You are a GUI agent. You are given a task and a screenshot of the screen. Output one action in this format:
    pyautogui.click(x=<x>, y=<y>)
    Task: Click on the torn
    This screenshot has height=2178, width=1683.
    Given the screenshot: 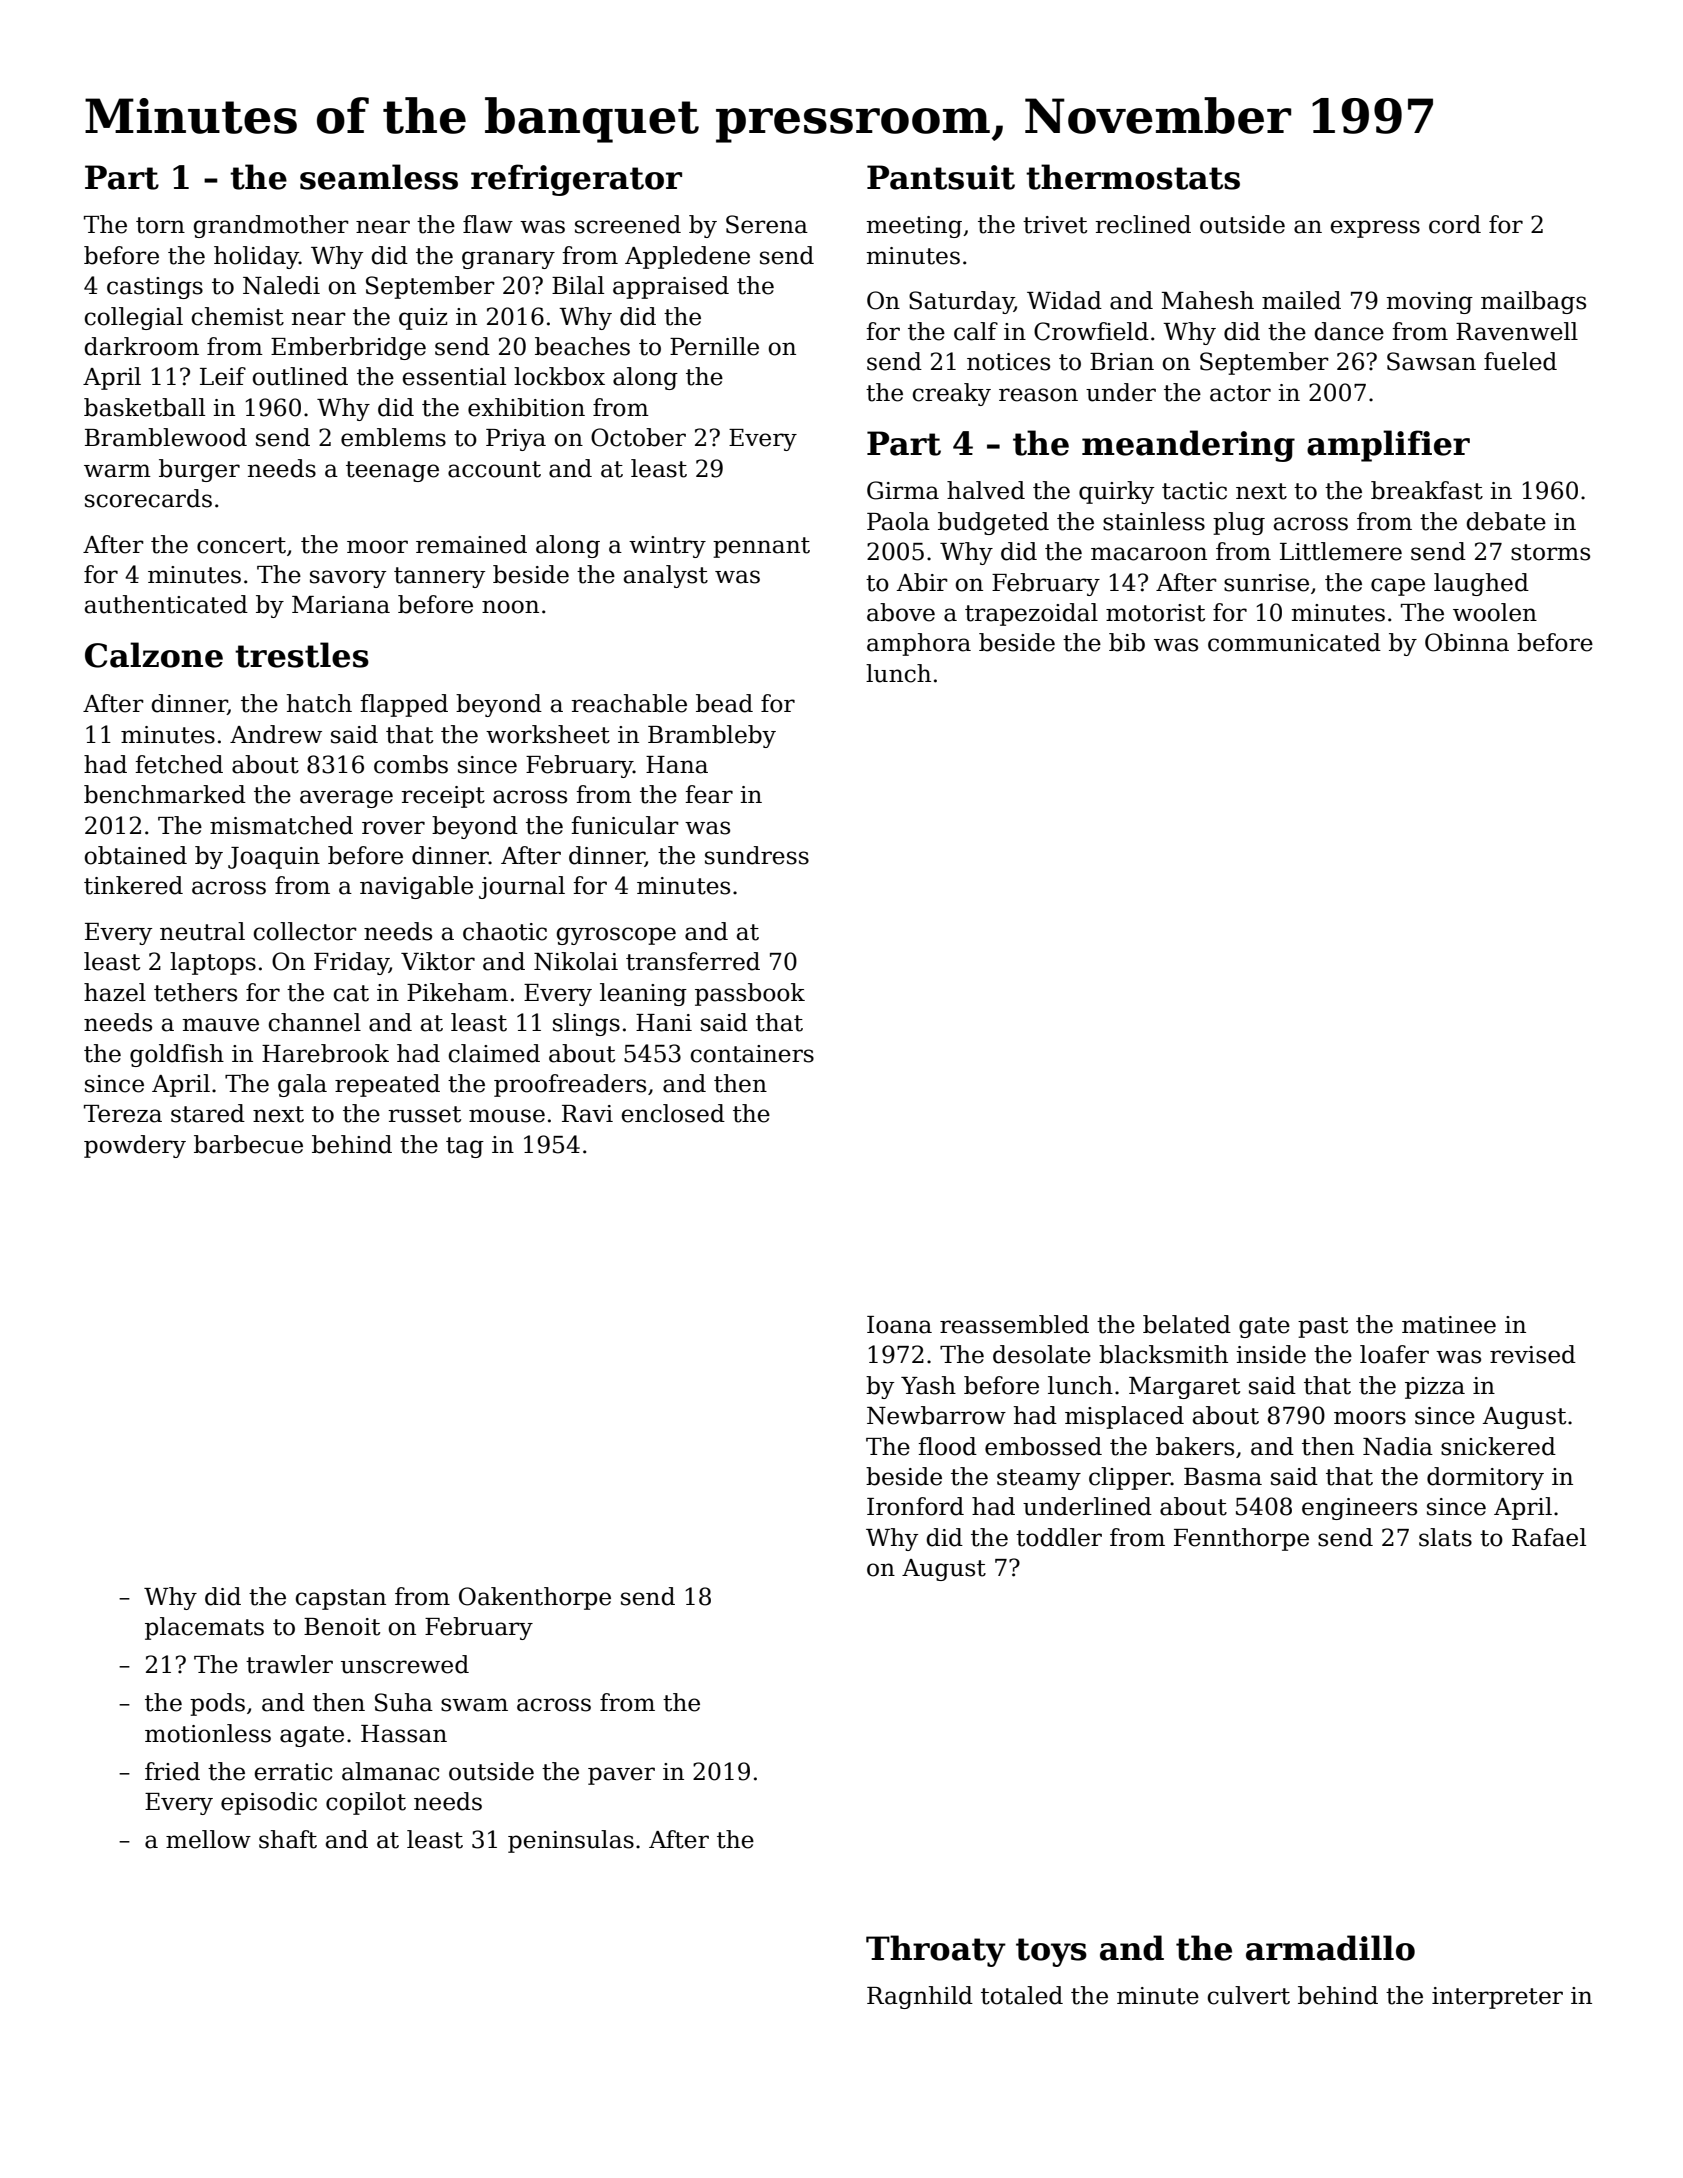 What is the action you would take?
    pyautogui.click(x=160, y=225)
